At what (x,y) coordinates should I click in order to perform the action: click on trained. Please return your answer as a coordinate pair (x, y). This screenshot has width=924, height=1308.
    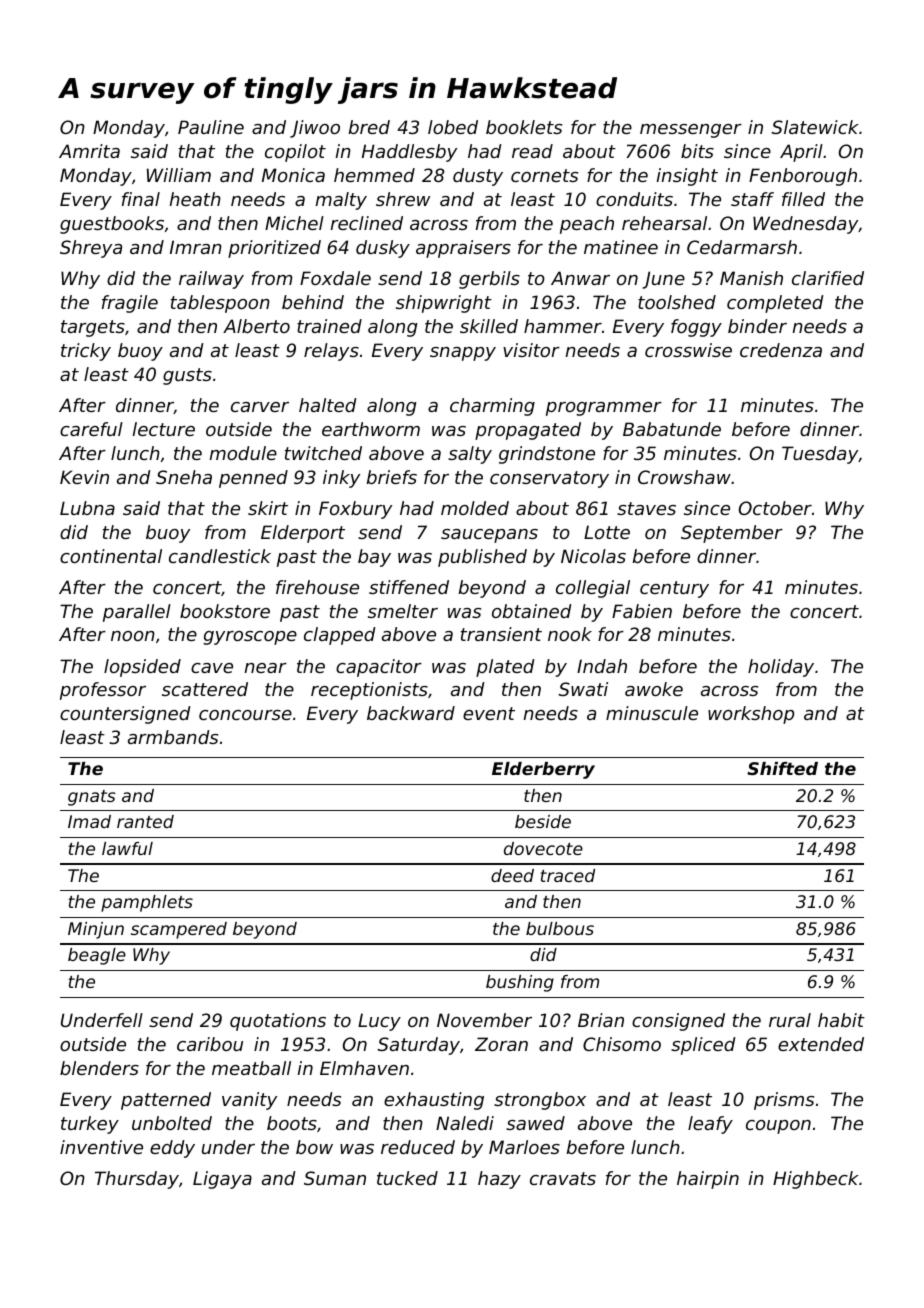
    Looking at the image, I should click on (329, 326).
